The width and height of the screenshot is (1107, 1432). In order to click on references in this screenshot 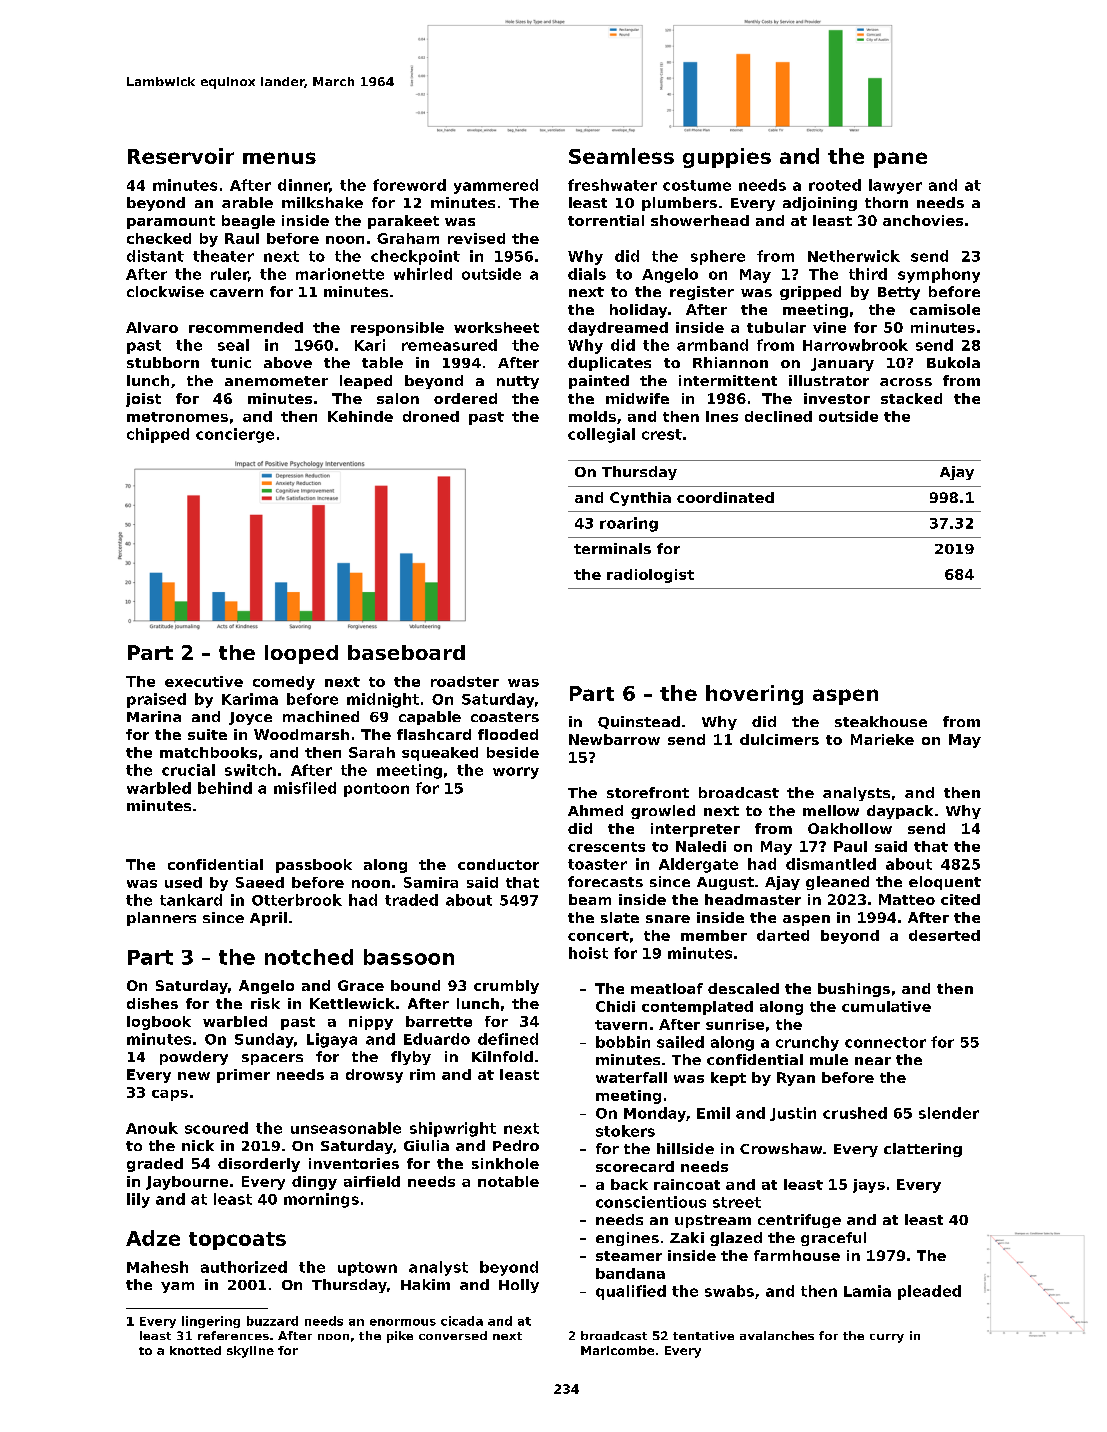, I will do `click(233, 1335)`.
